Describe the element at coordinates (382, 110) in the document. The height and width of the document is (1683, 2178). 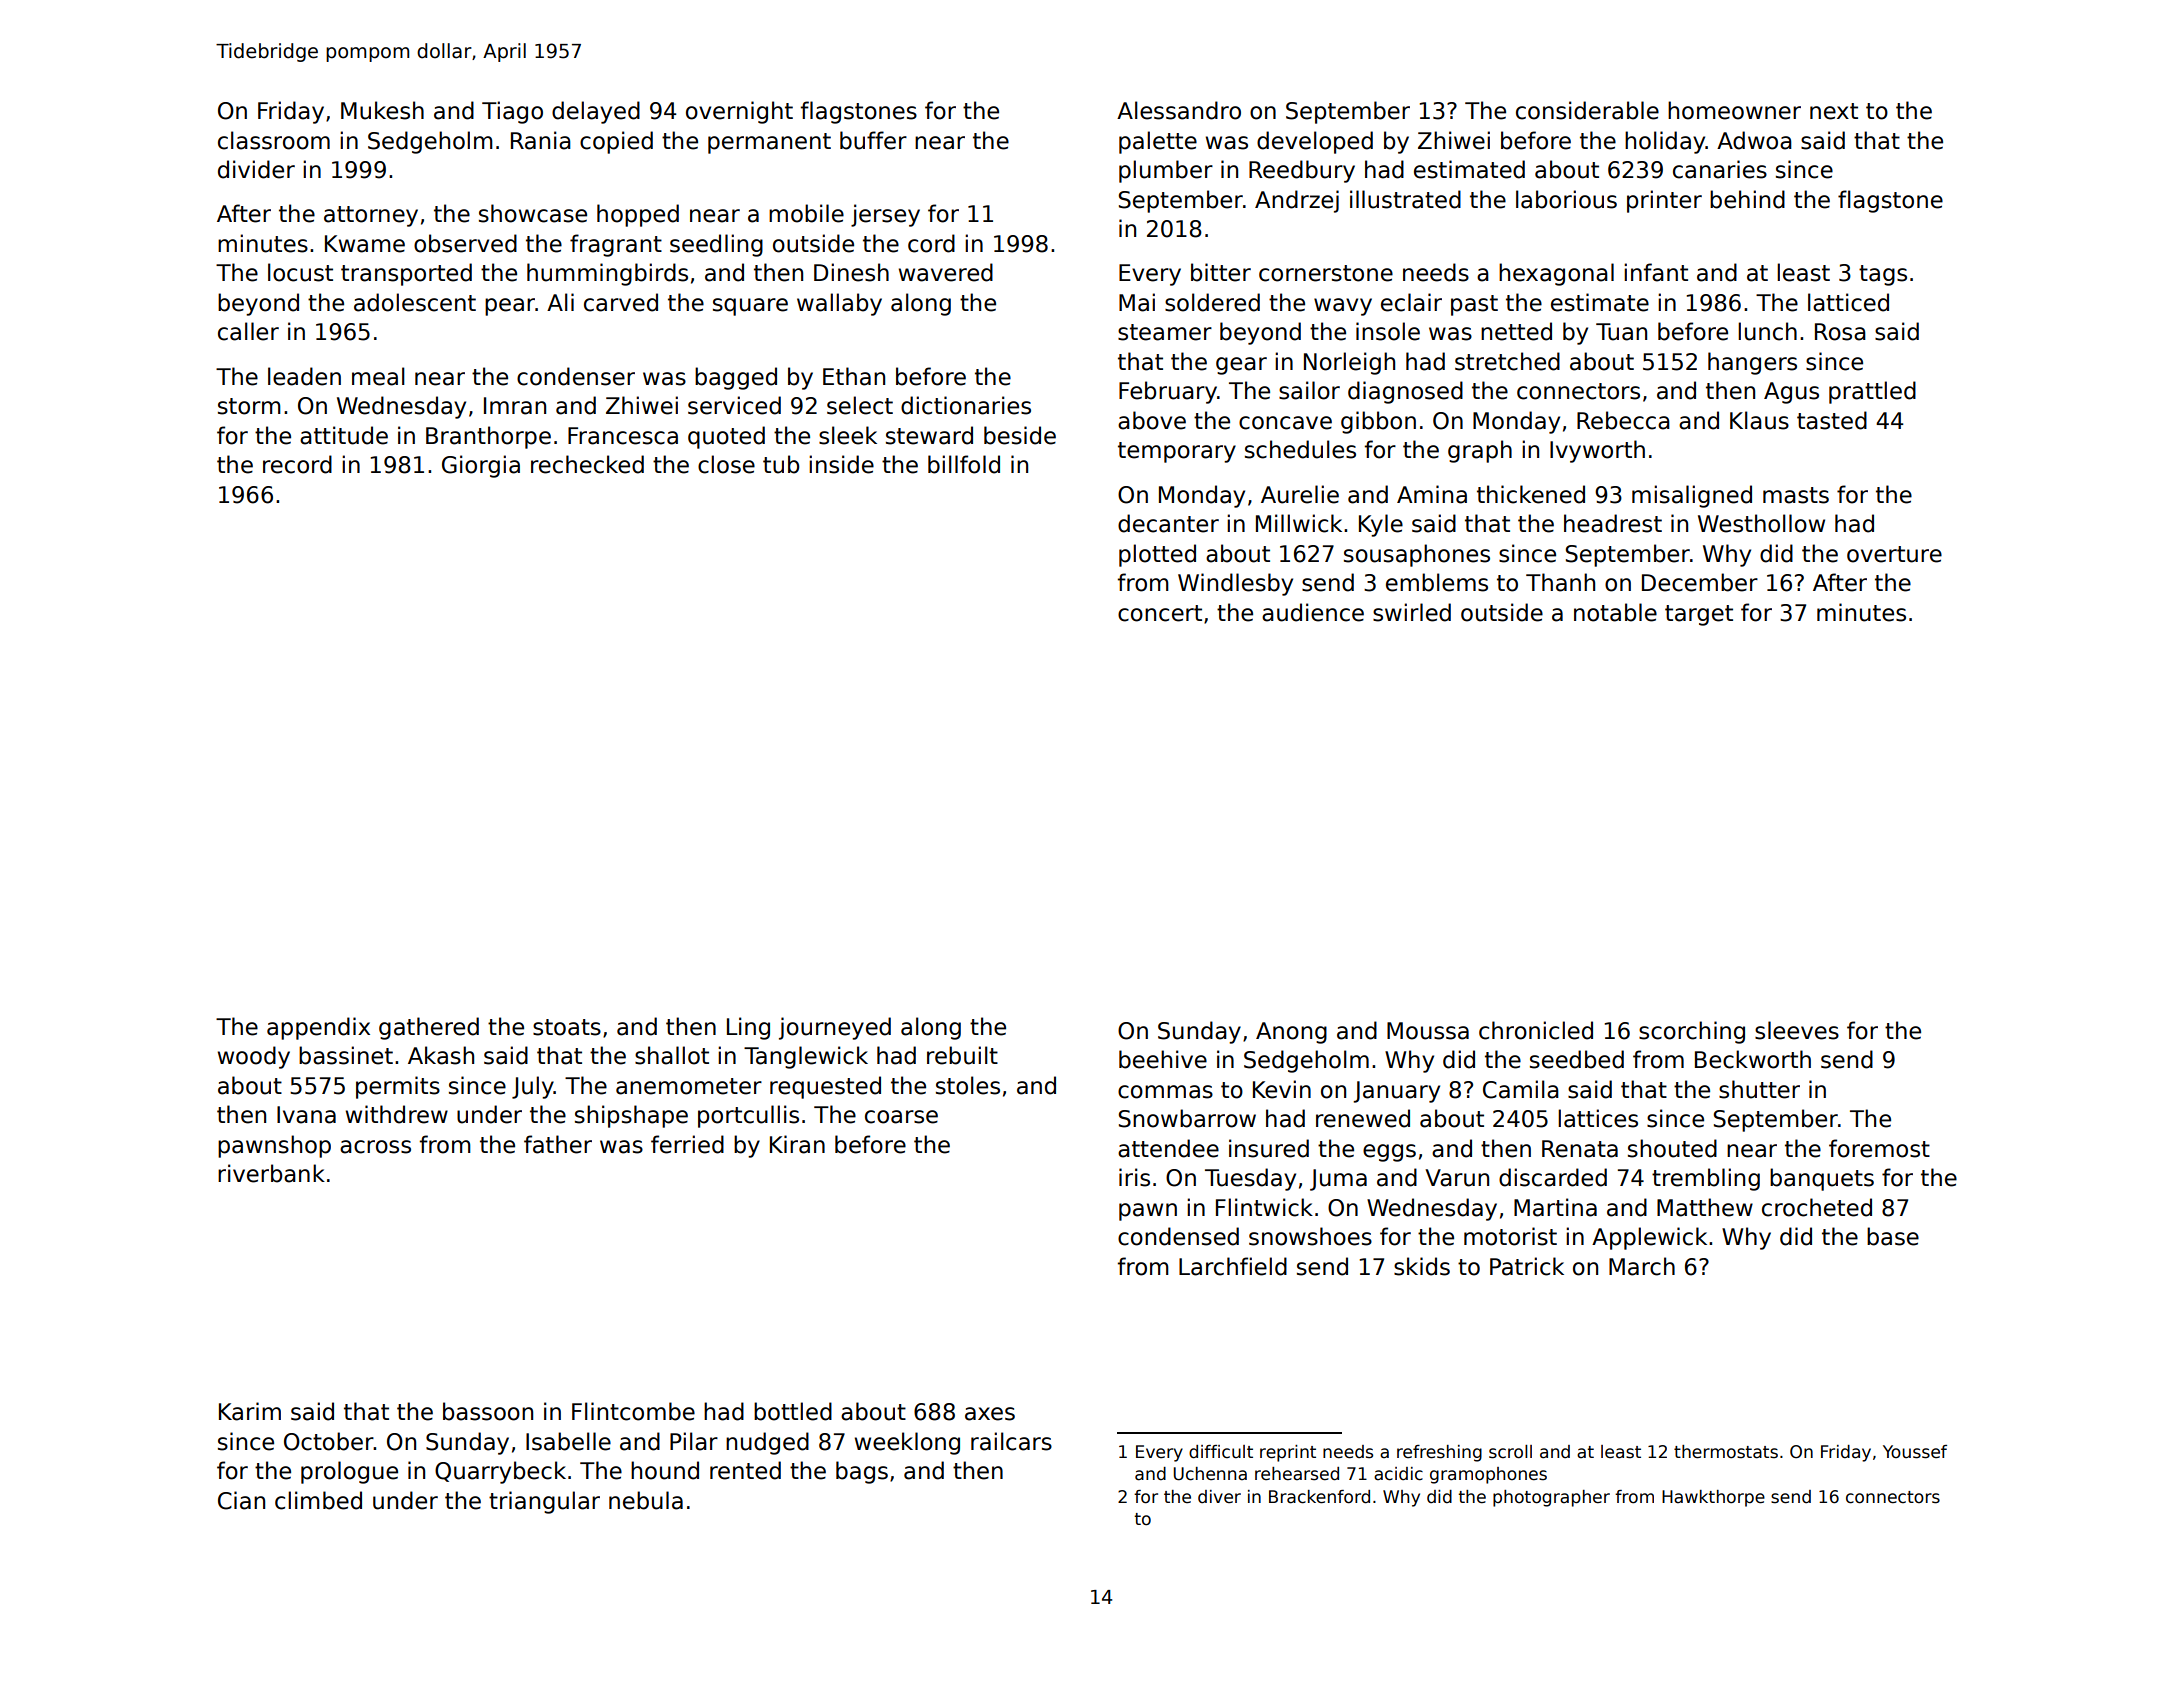
I see `Mukesh` at that location.
